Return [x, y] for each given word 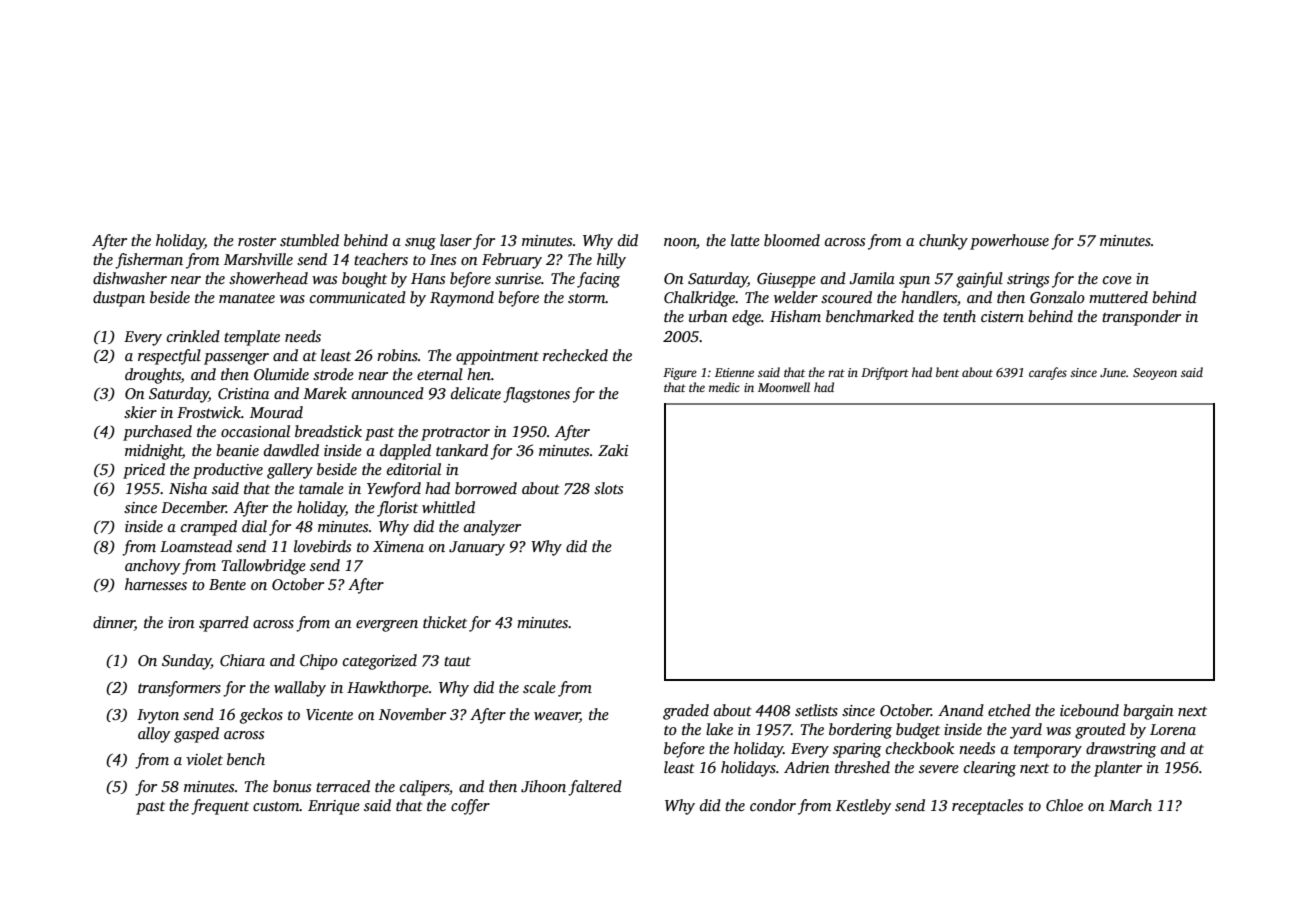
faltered [595, 788]
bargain [1148, 712]
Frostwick [209, 412]
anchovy [152, 567]
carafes [1048, 373]
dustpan [119, 299]
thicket [445, 622]
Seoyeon [1155, 374]
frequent [220, 807]
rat [836, 373]
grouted [1100, 731]
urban [708, 316]
